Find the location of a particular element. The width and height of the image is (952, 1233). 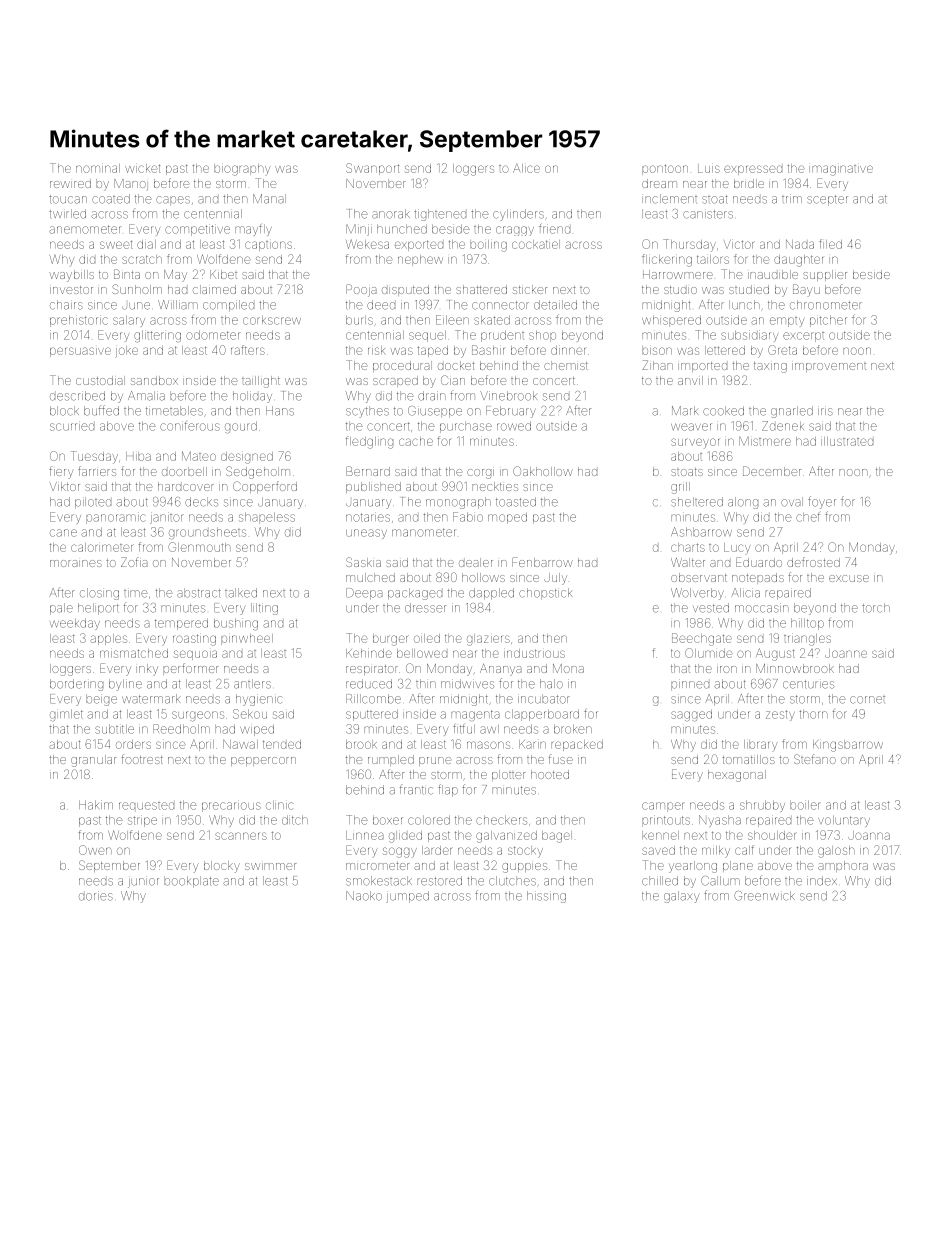

Swanport is located at coordinates (372, 169).
